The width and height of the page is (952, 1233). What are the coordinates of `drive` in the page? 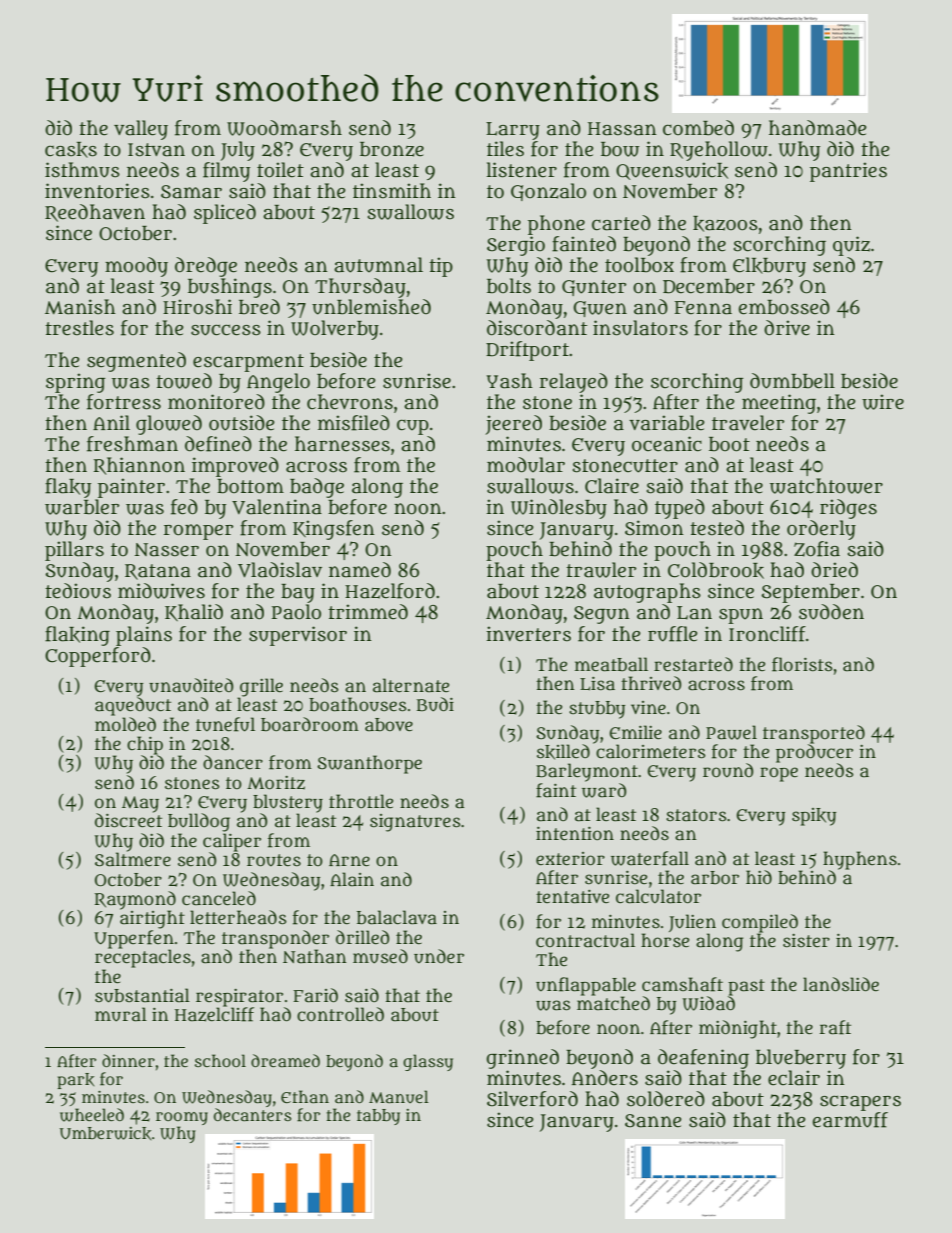 It's located at (787, 328).
